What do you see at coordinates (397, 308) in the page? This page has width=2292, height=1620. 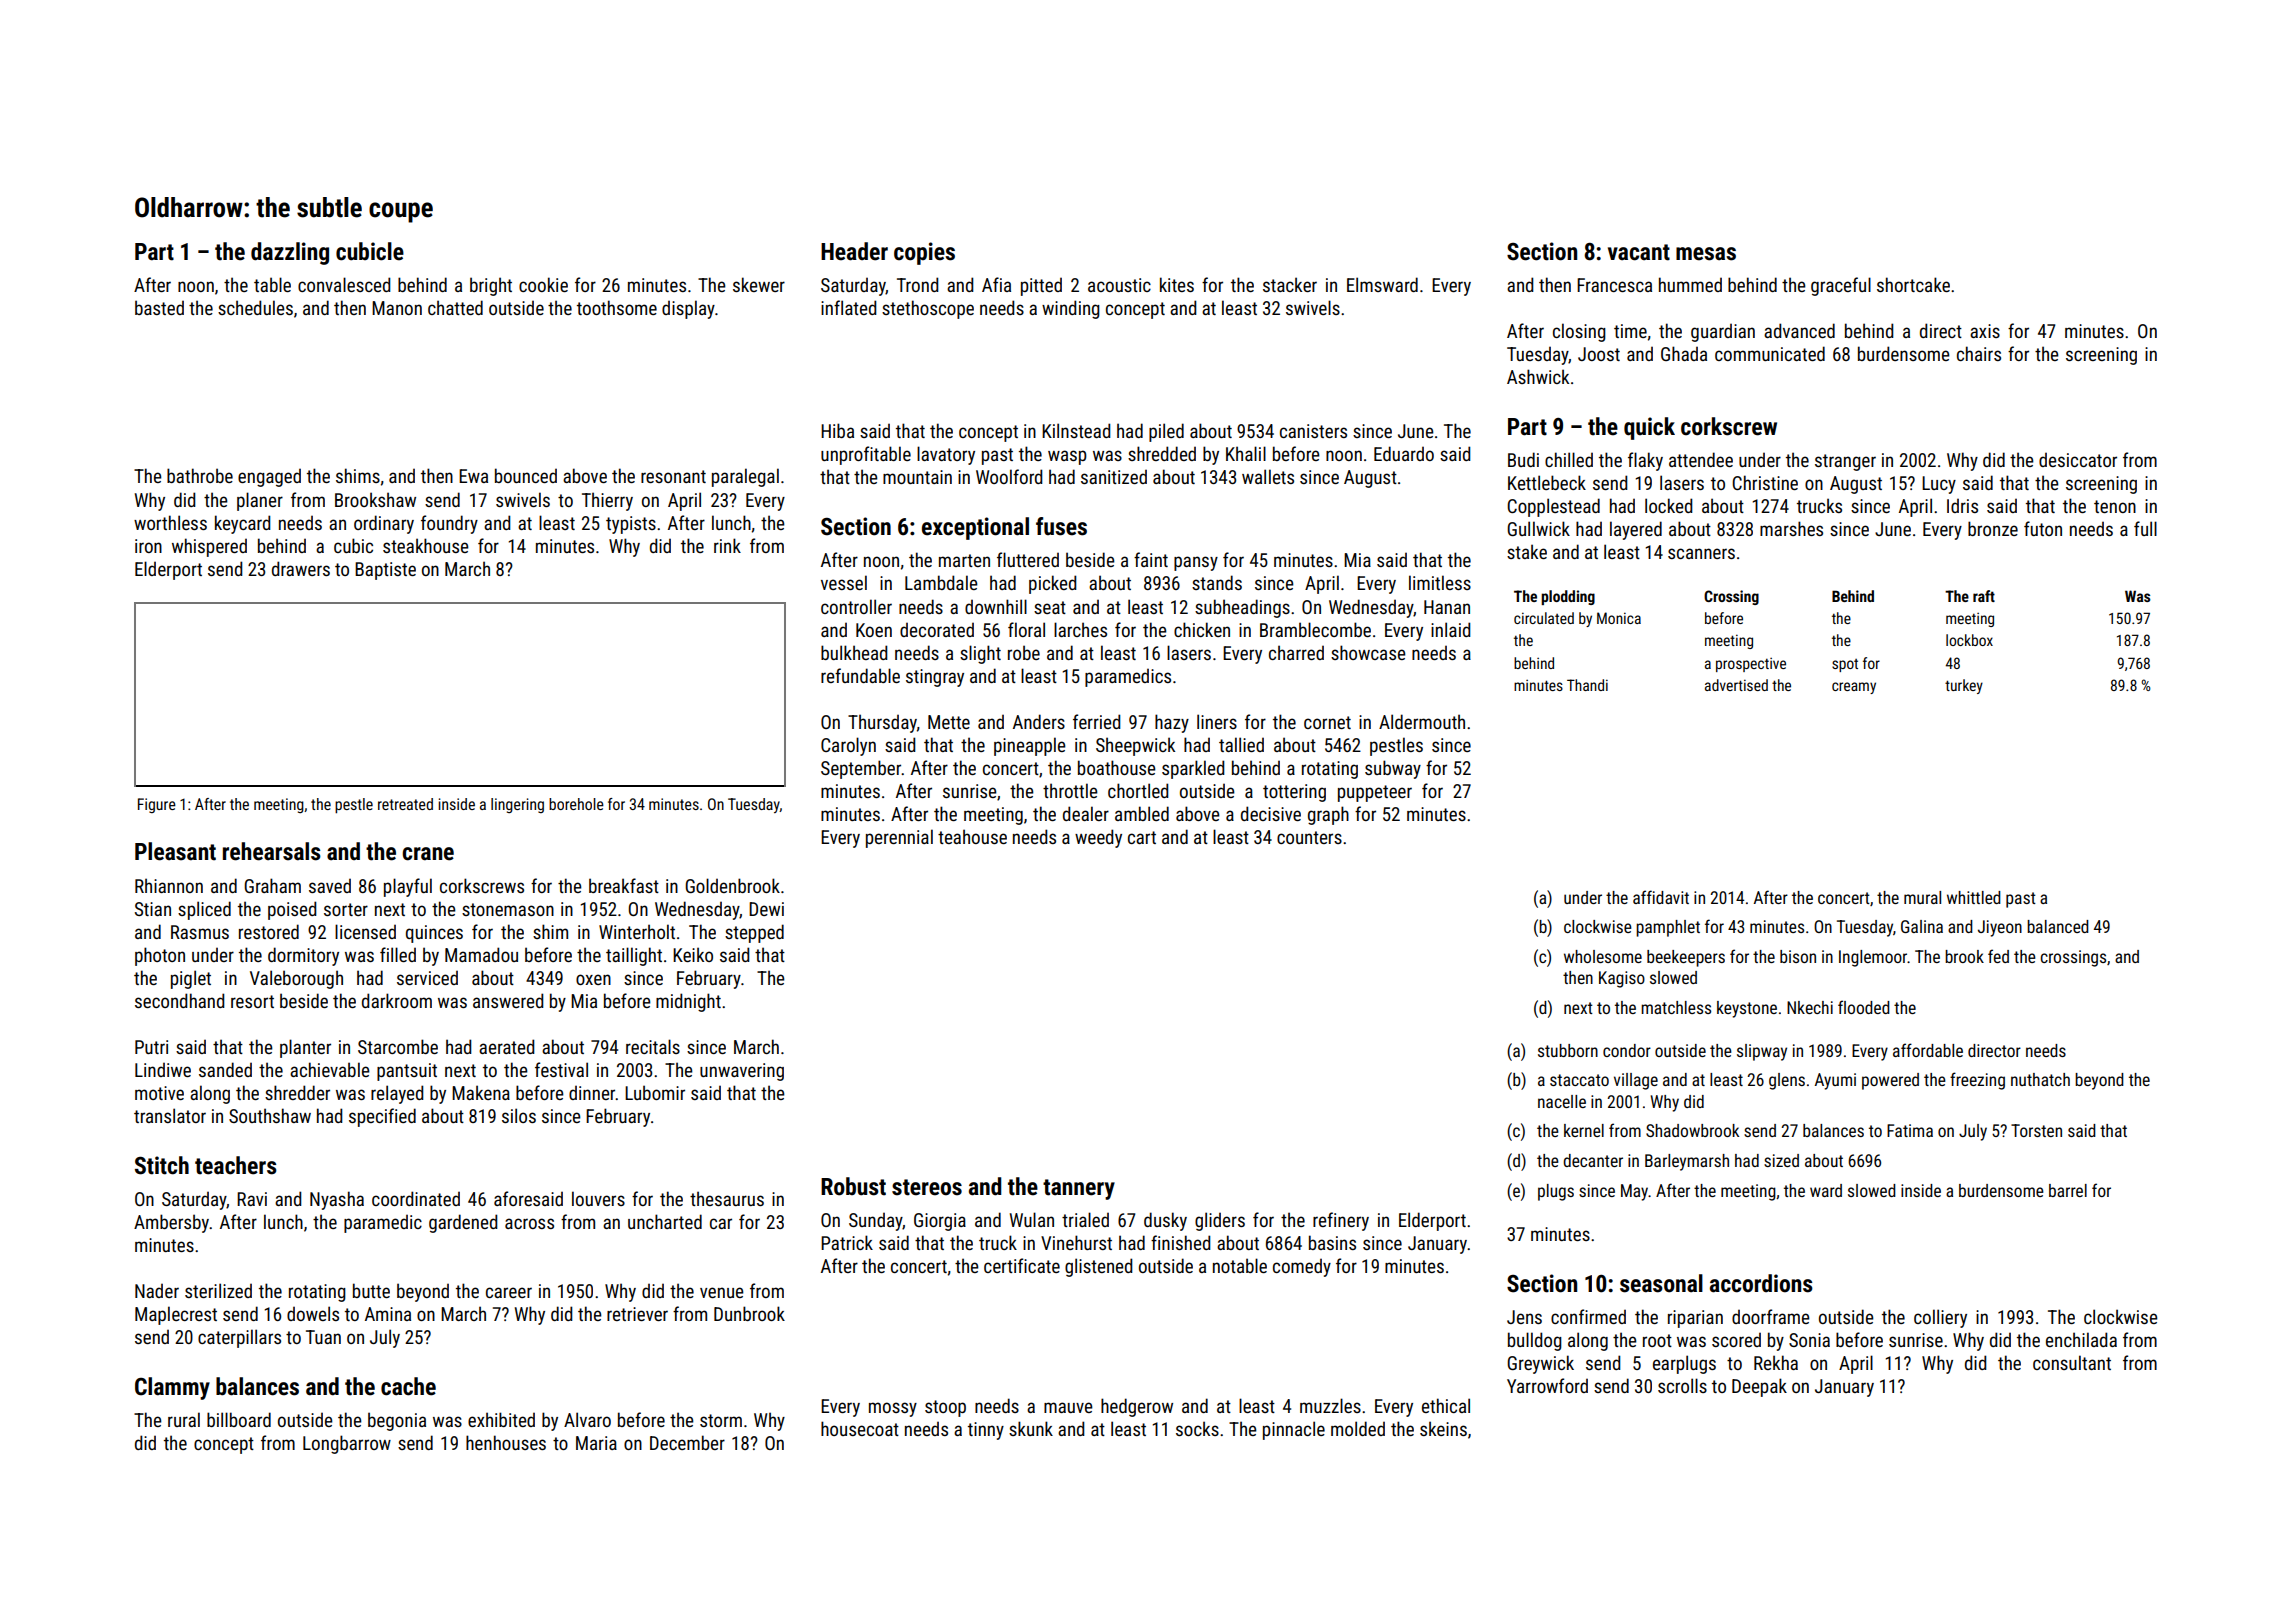 I see `Manon` at bounding box center [397, 308].
